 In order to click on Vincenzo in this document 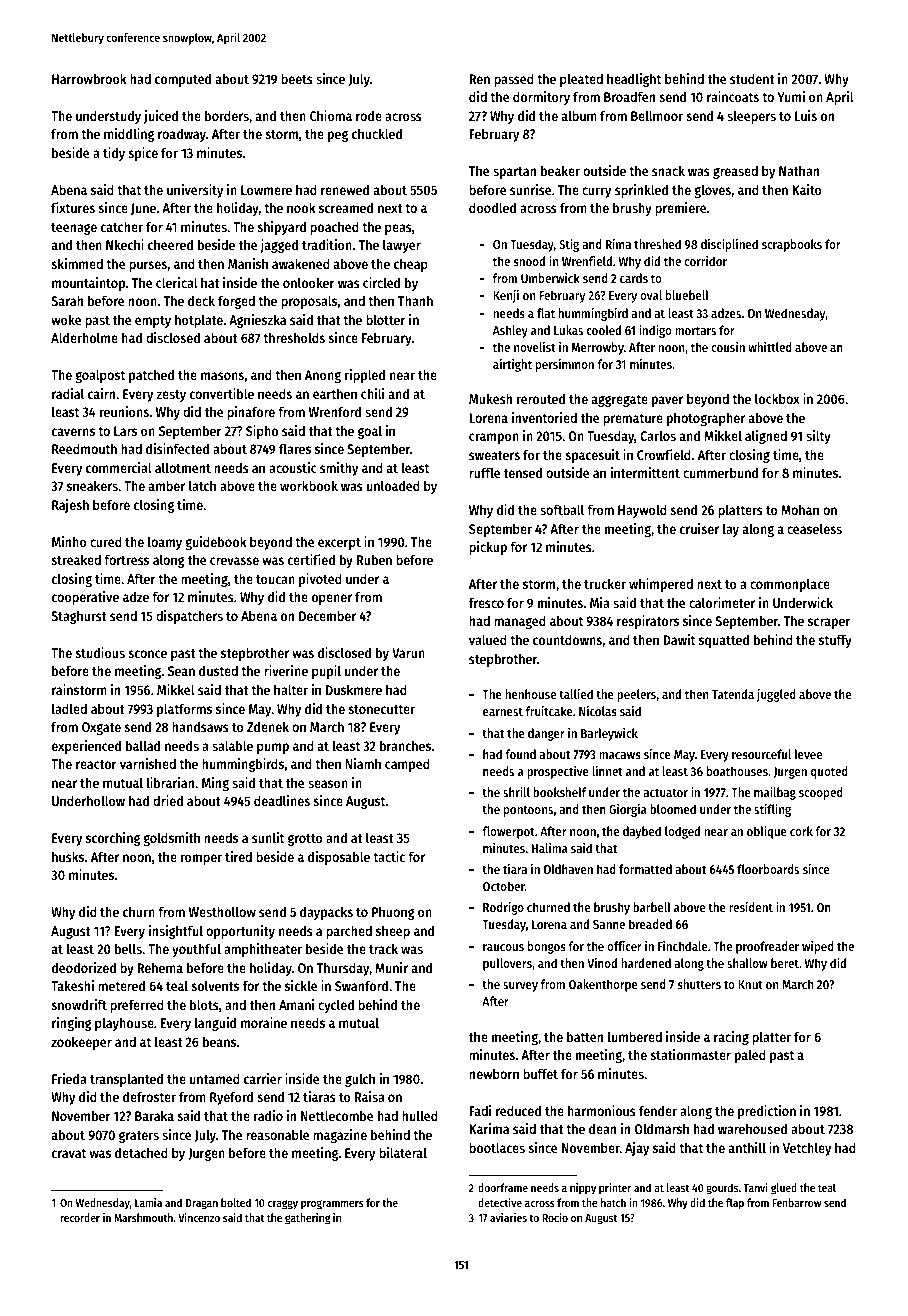, I will do `click(199, 1217)`.
